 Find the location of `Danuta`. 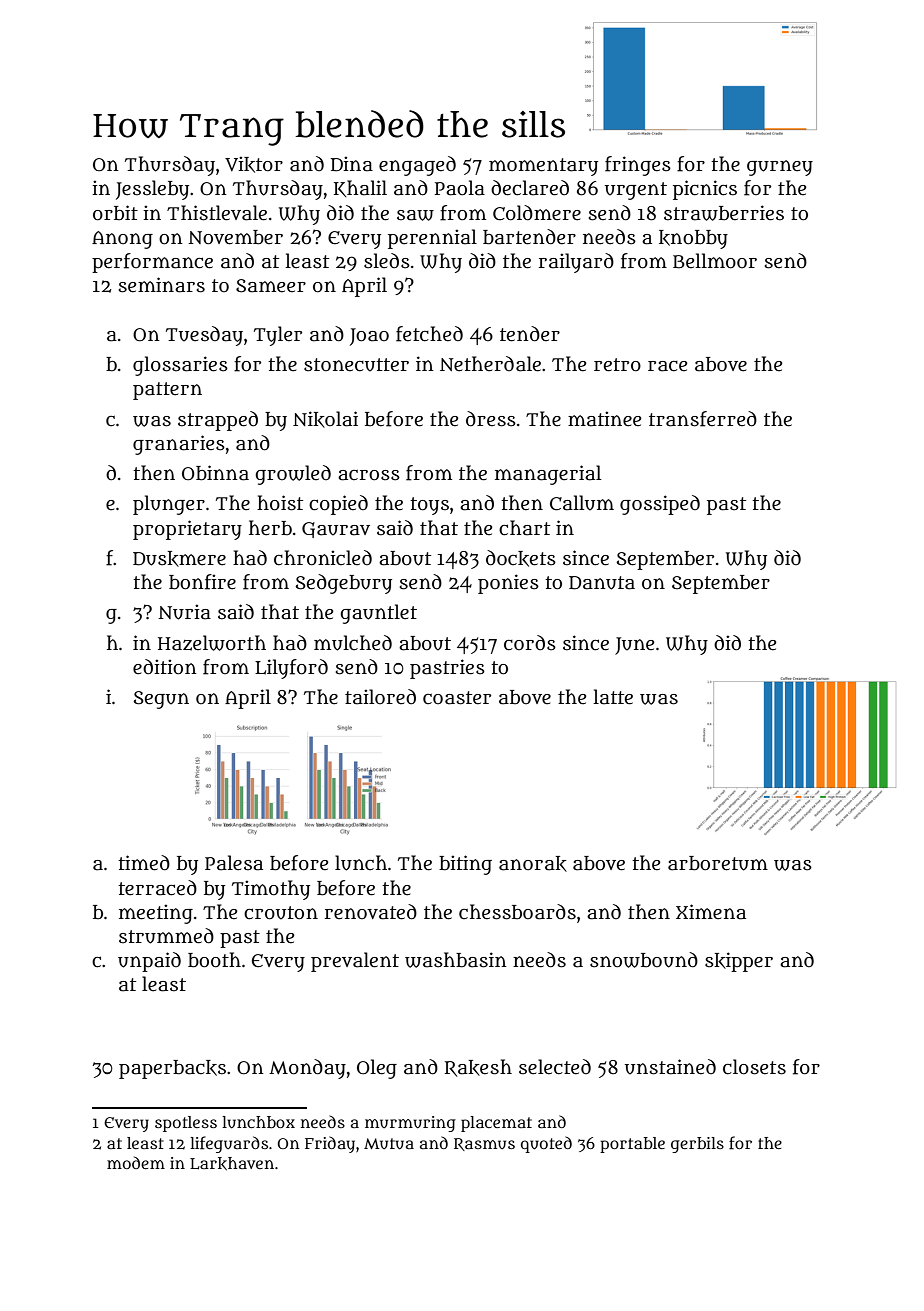

Danuta is located at coordinates (602, 583).
